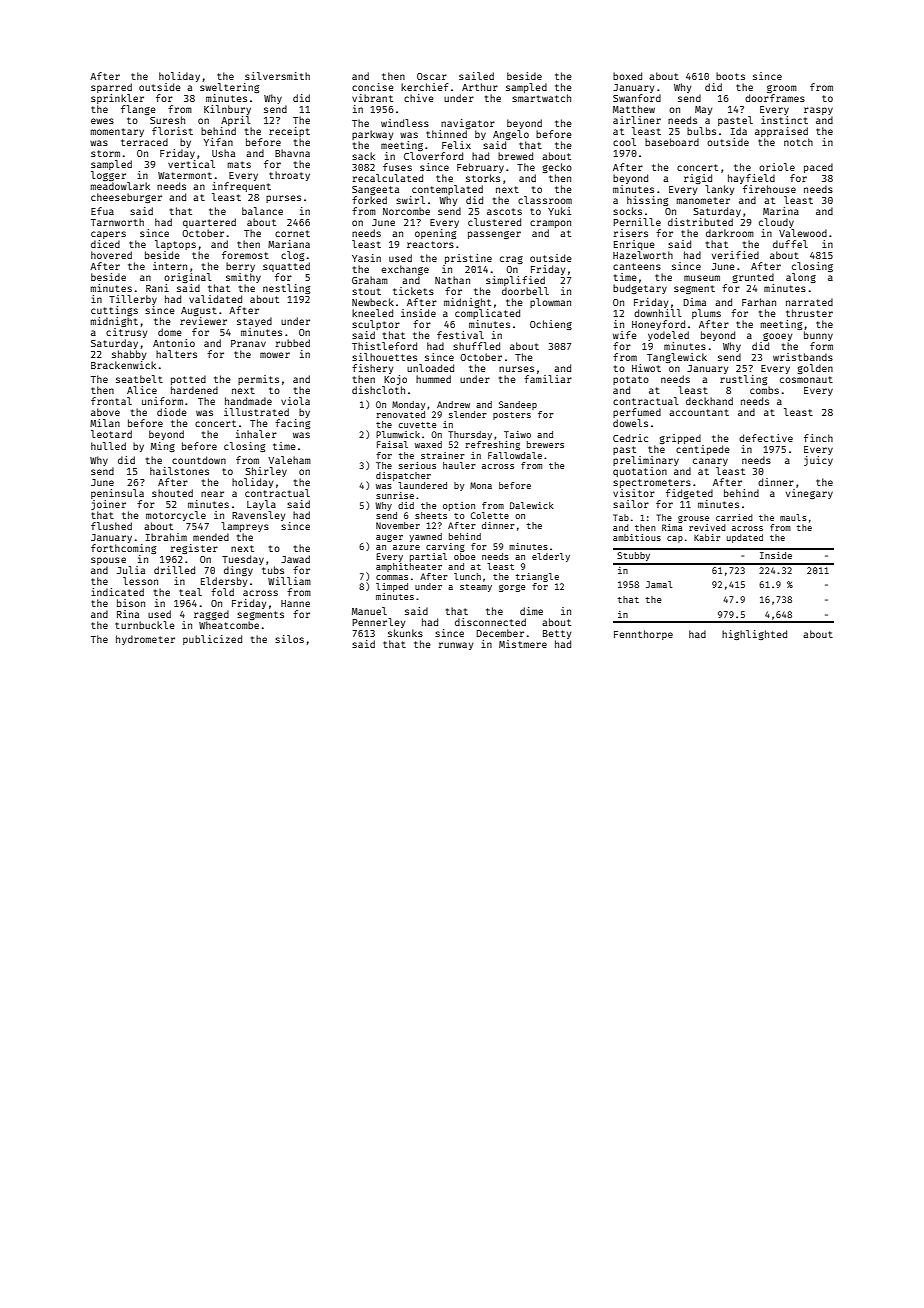  Describe the element at coordinates (531, 611) in the page. I see `dime` at that location.
